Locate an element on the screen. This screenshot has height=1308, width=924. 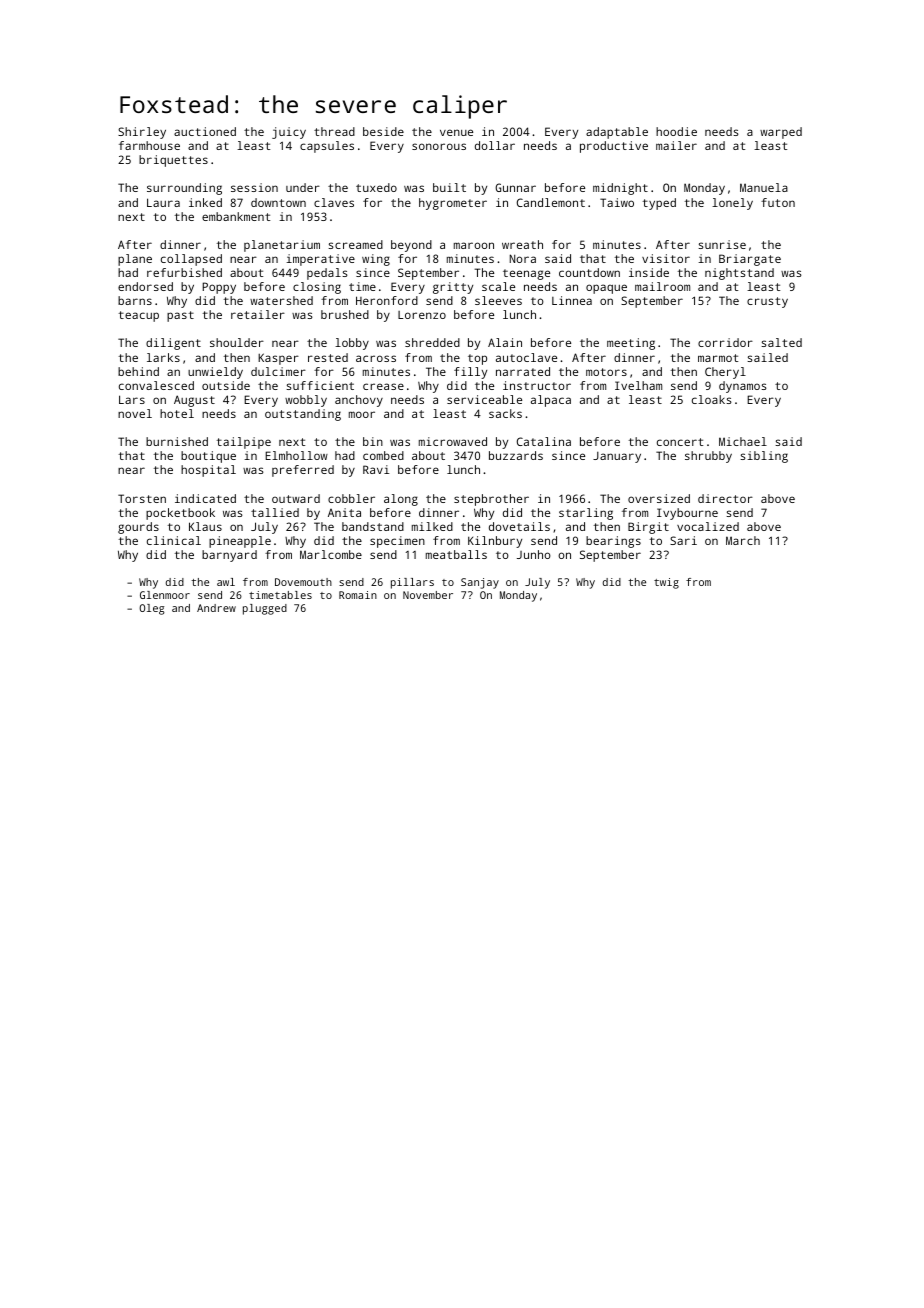
Laura is located at coordinates (163, 202).
